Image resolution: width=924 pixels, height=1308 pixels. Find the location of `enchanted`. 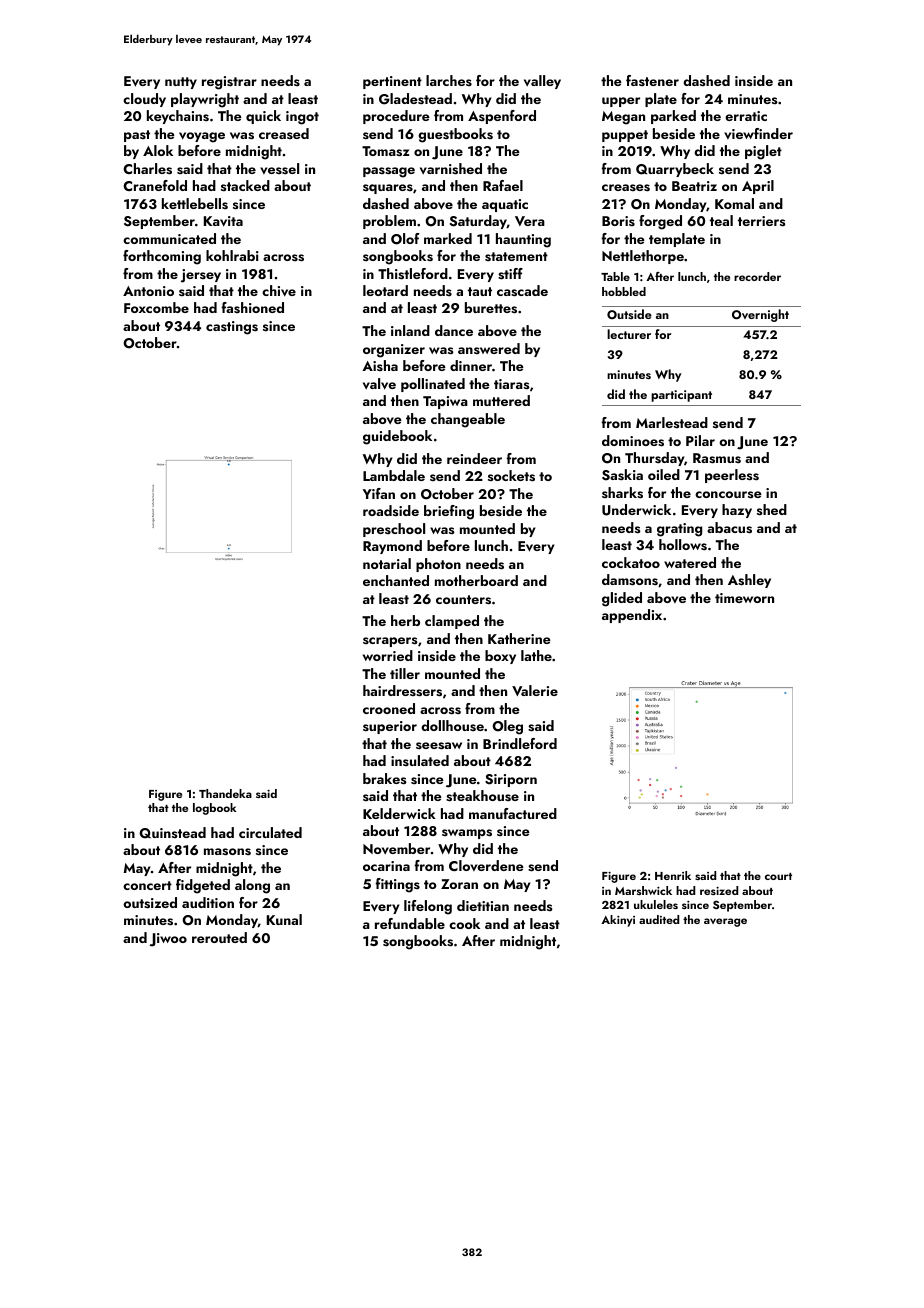

enchanted is located at coordinates (396, 580).
